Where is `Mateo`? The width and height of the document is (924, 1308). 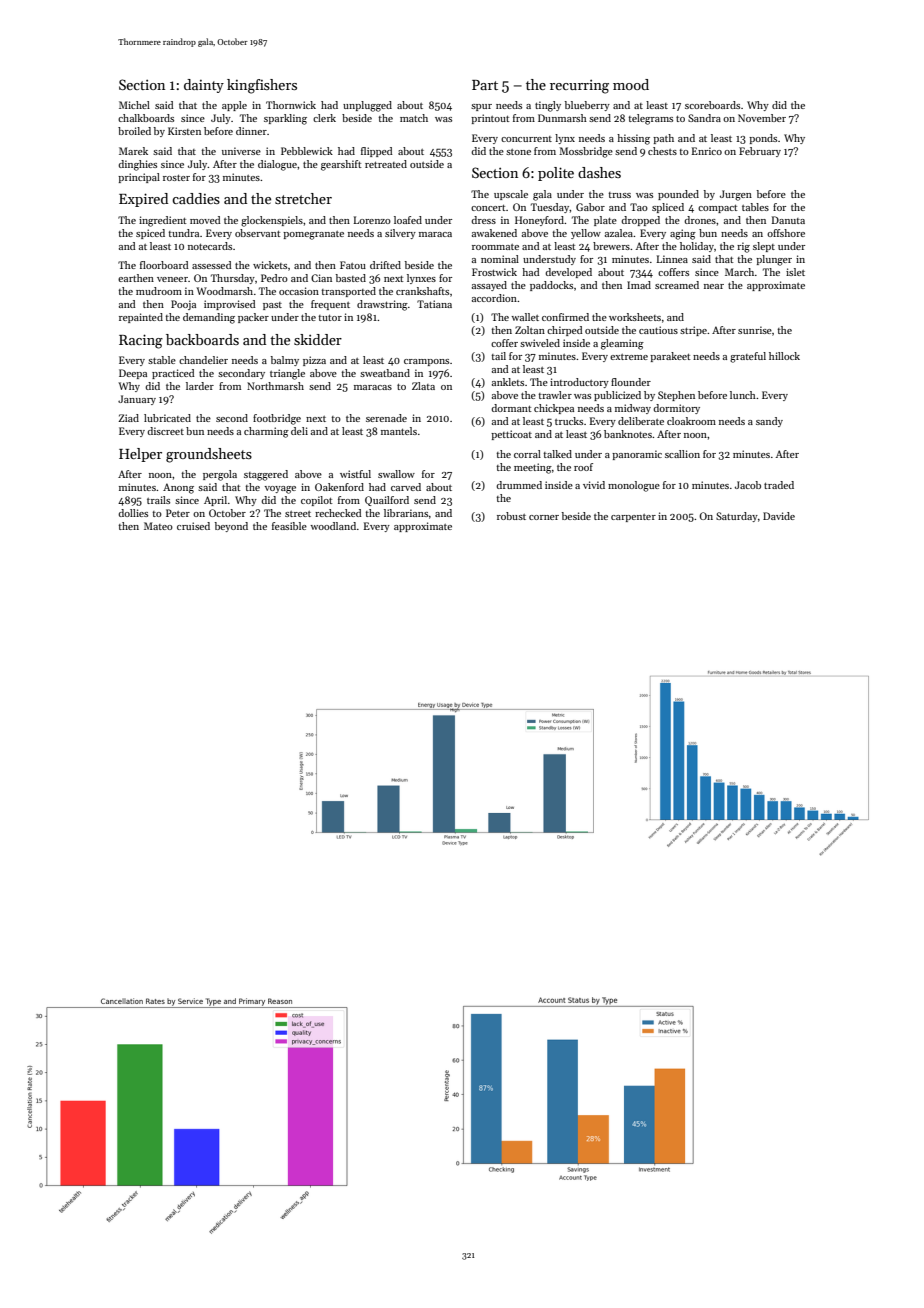 Mateo is located at coordinates (158, 526).
